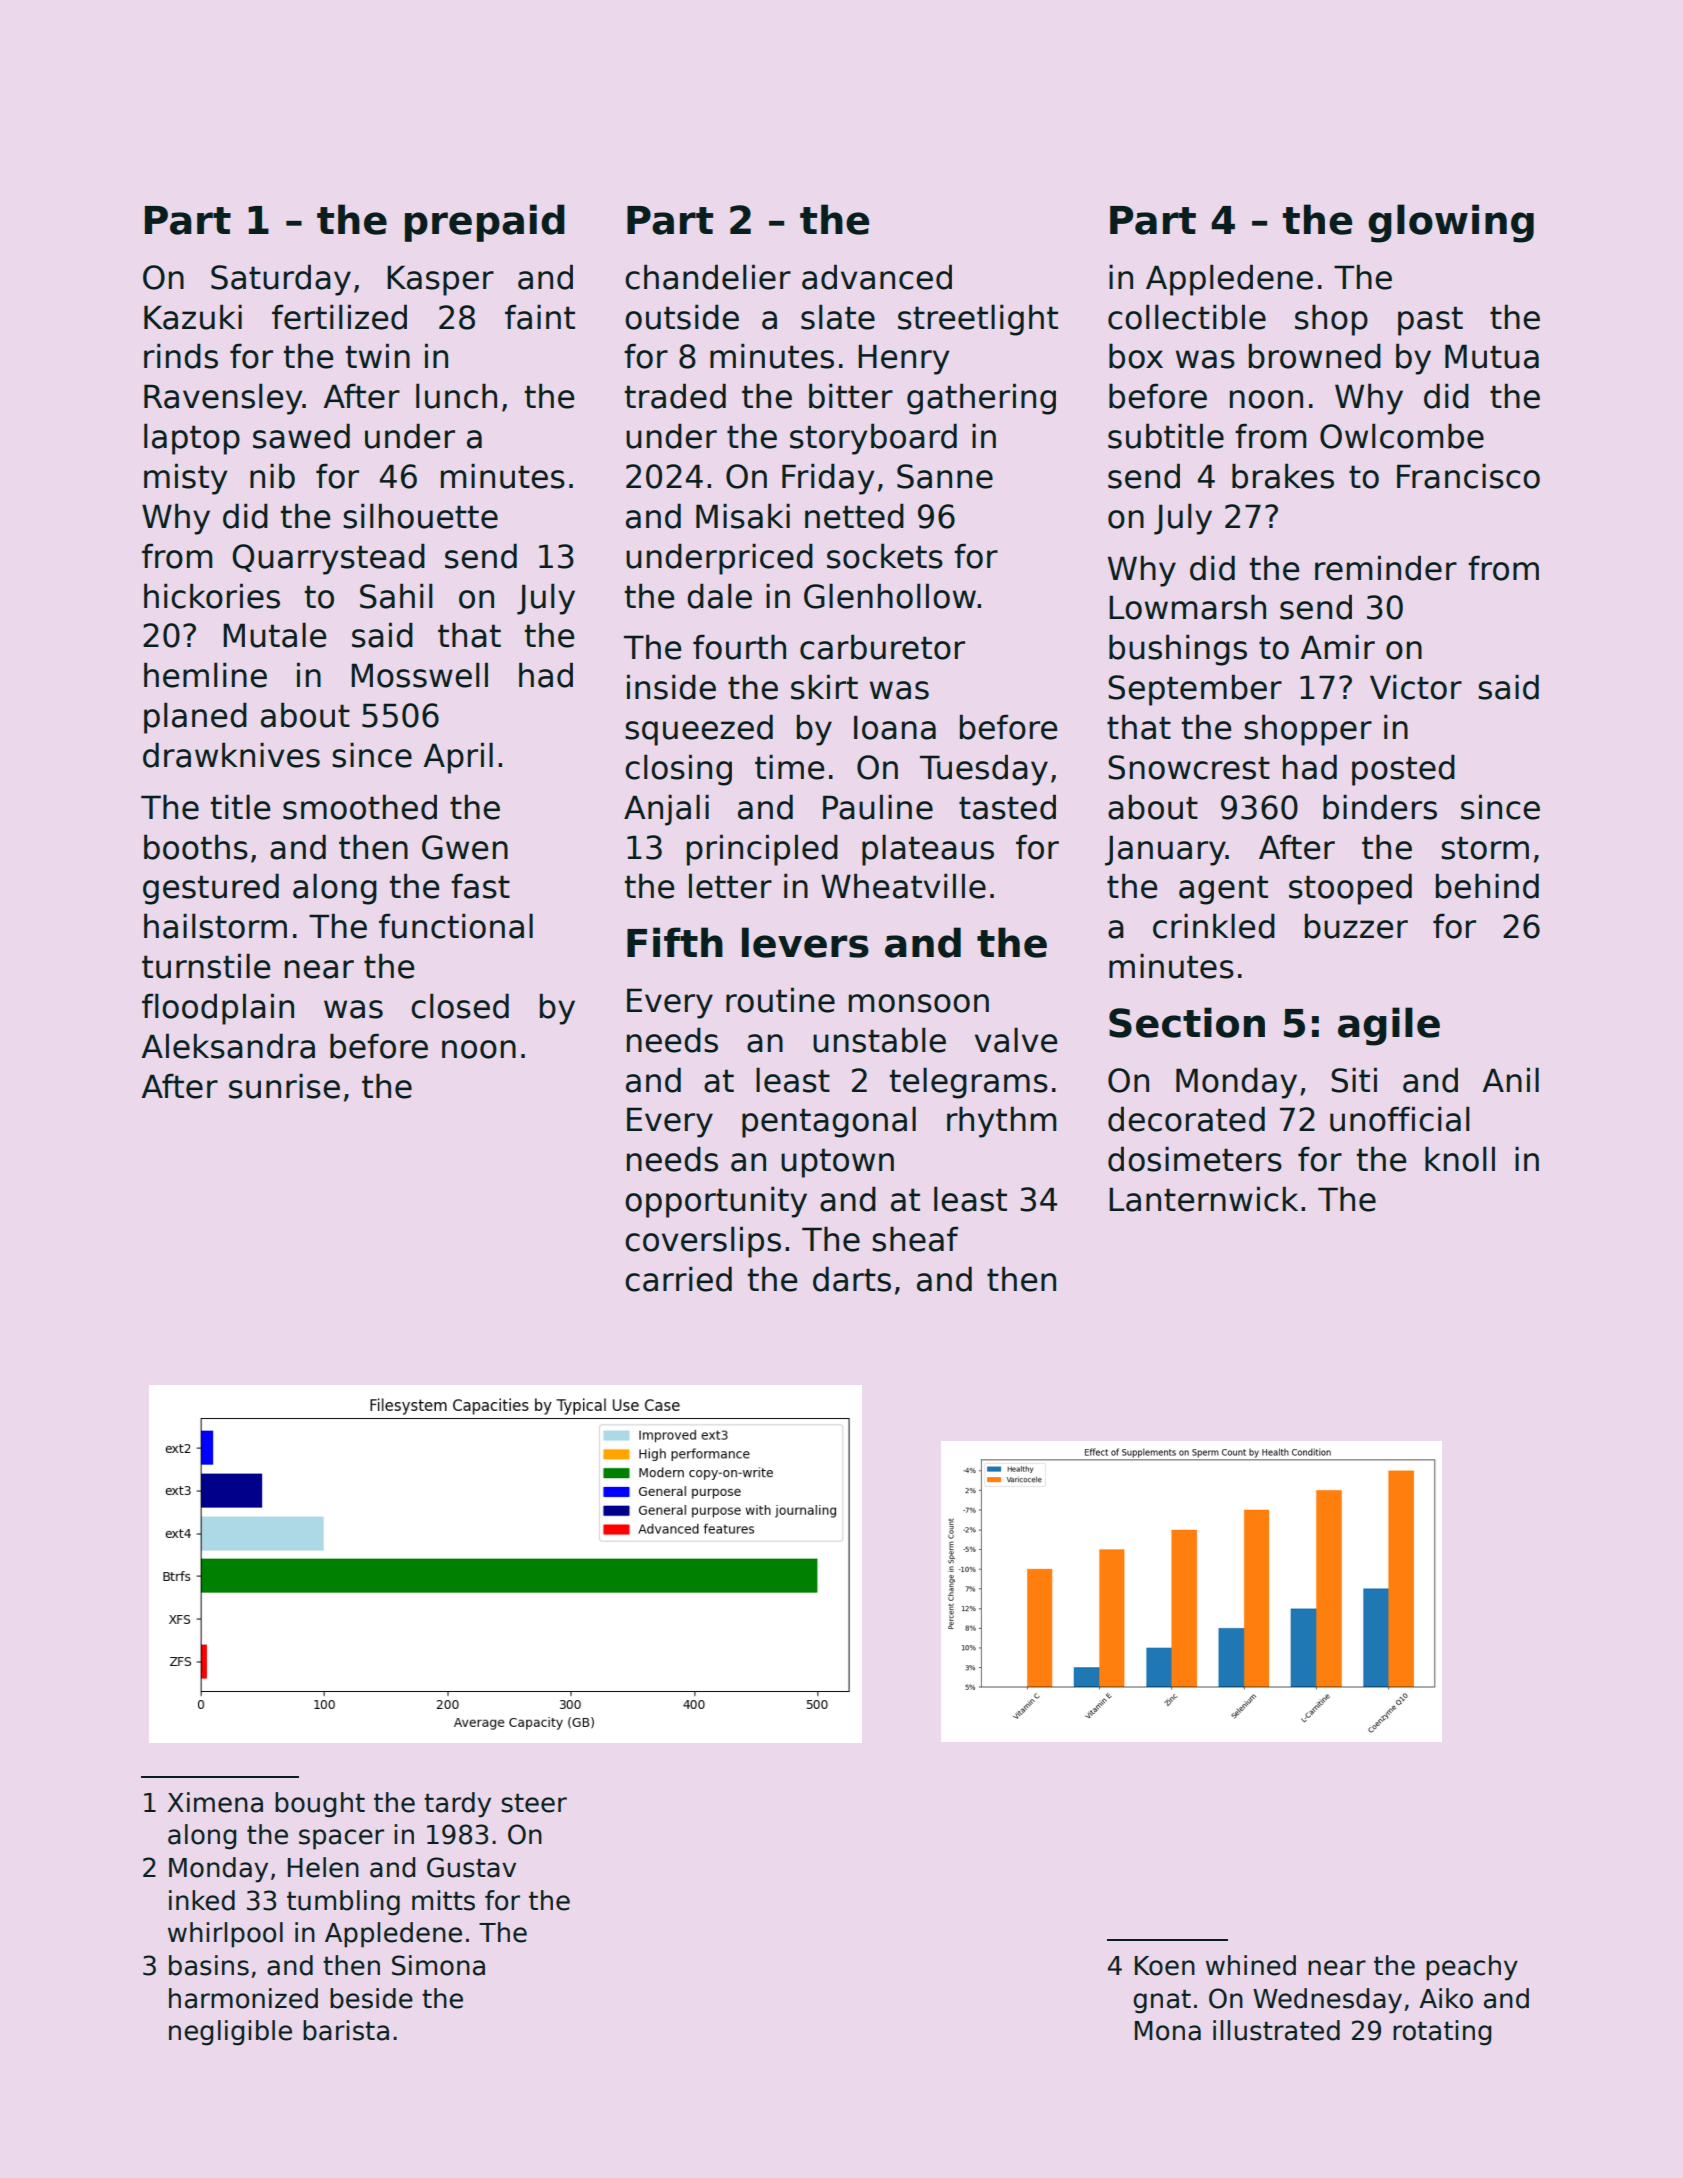 The image size is (1683, 2178). I want to click on gathering, so click(981, 399).
